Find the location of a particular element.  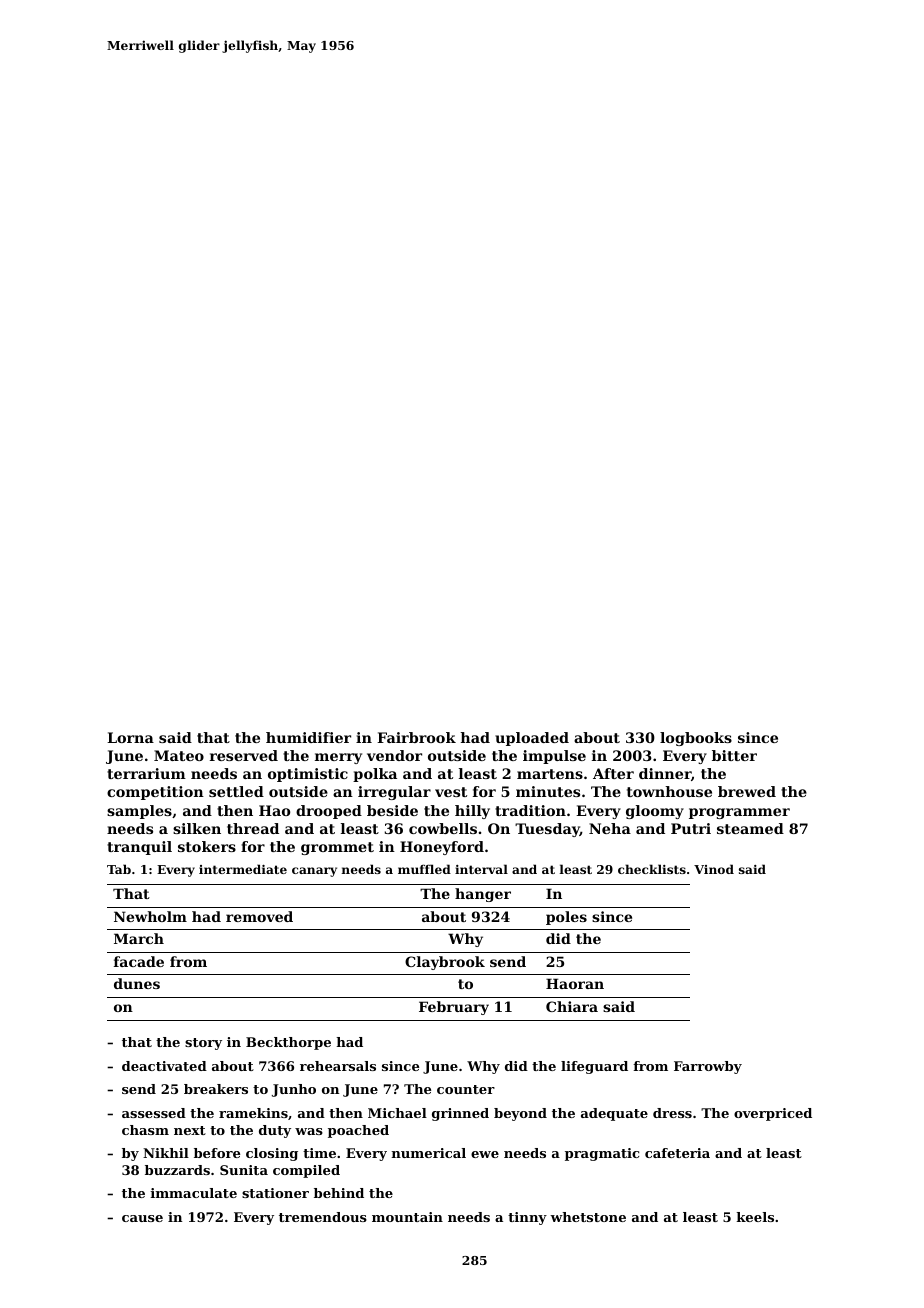

Beckthorpe is located at coordinates (288, 1043).
